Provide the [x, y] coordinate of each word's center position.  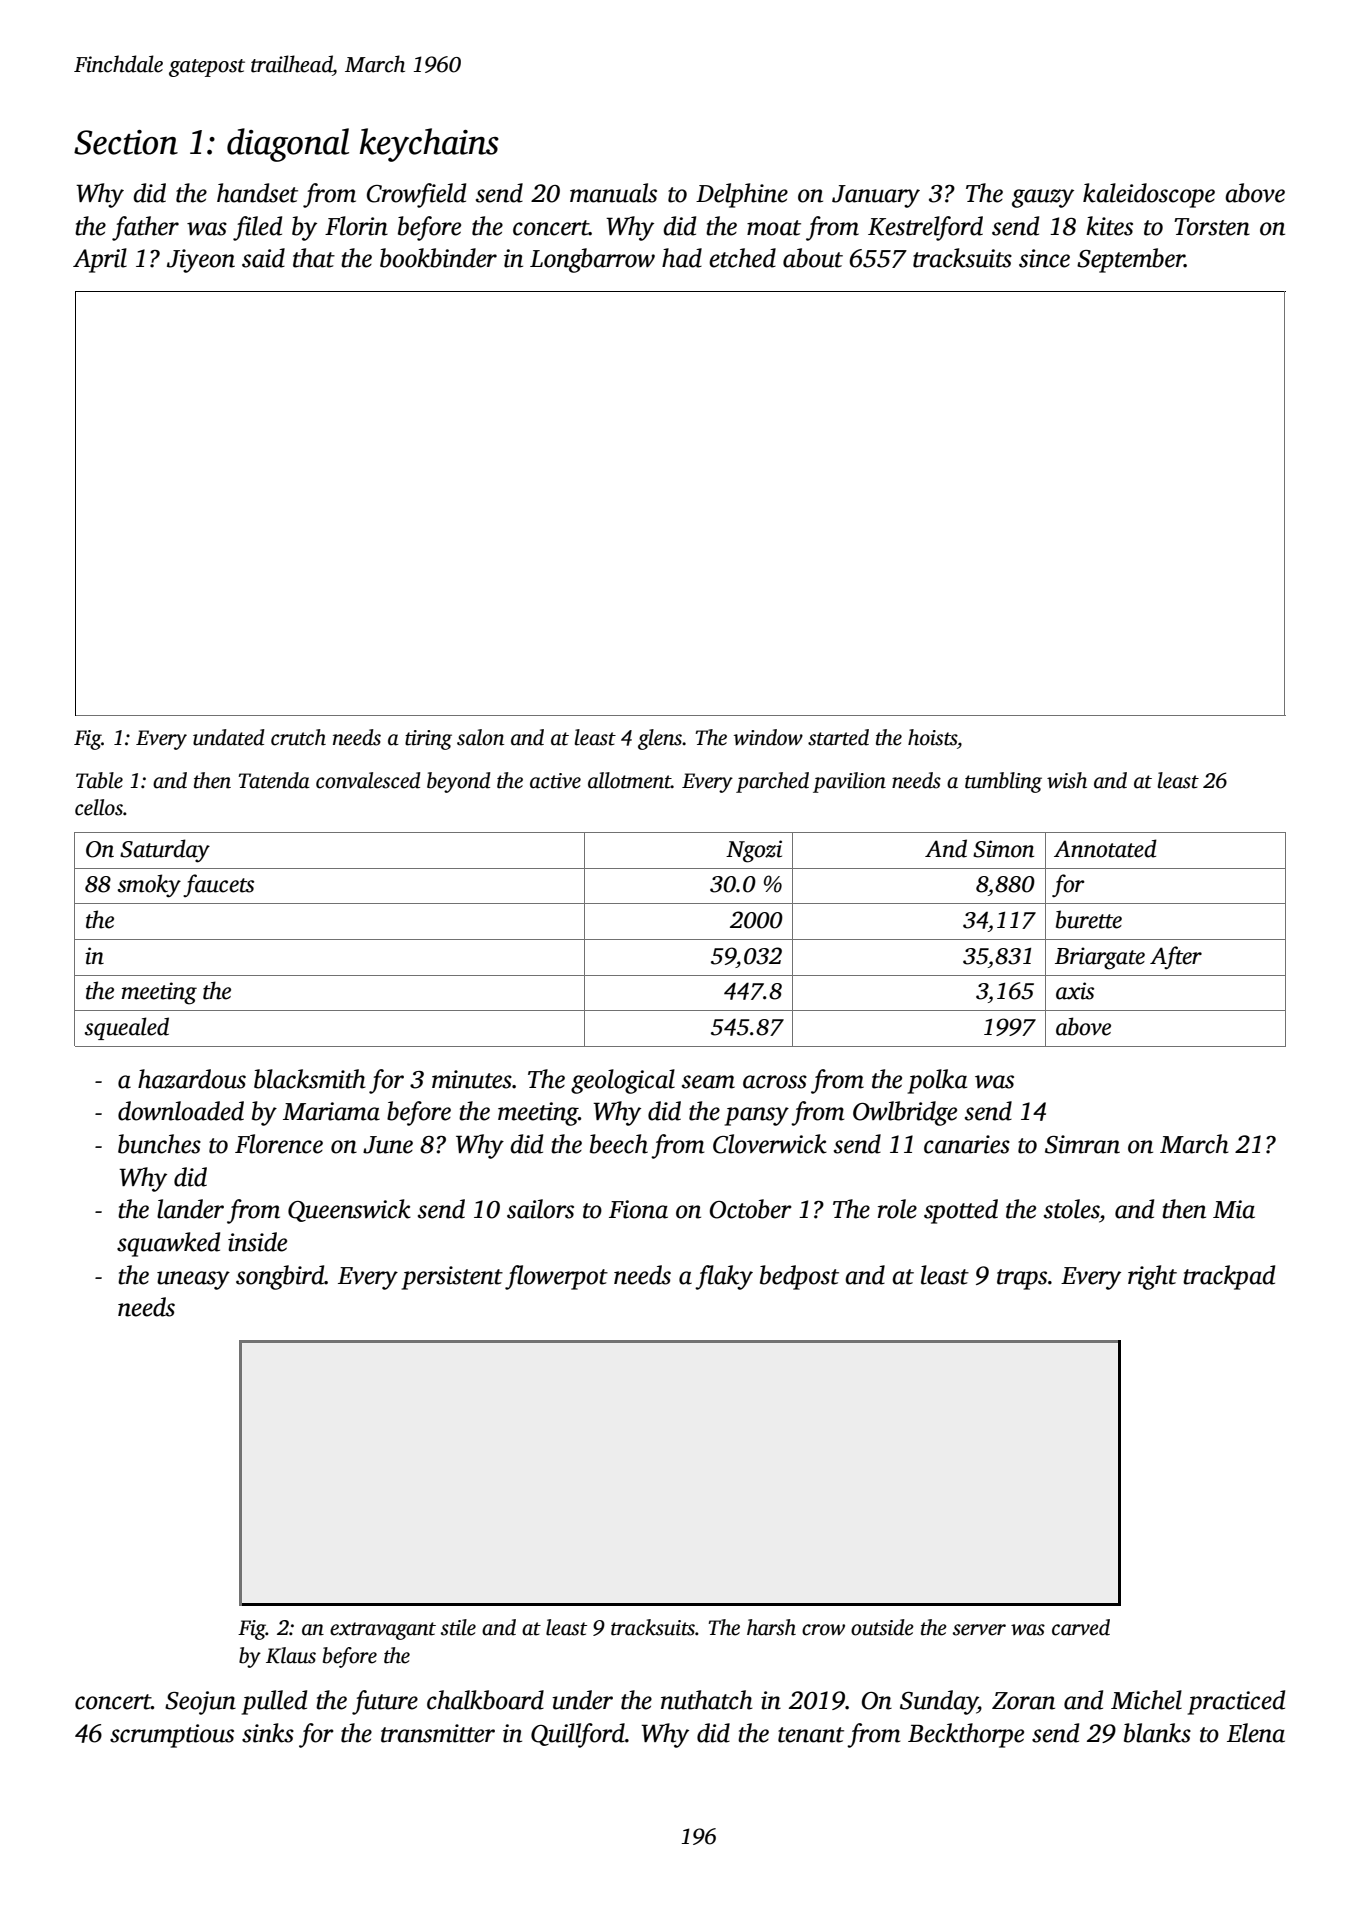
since [1044, 258]
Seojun [200, 1703]
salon [480, 737]
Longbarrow [592, 260]
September [1131, 260]
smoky [149, 886]
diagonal [288, 145]
